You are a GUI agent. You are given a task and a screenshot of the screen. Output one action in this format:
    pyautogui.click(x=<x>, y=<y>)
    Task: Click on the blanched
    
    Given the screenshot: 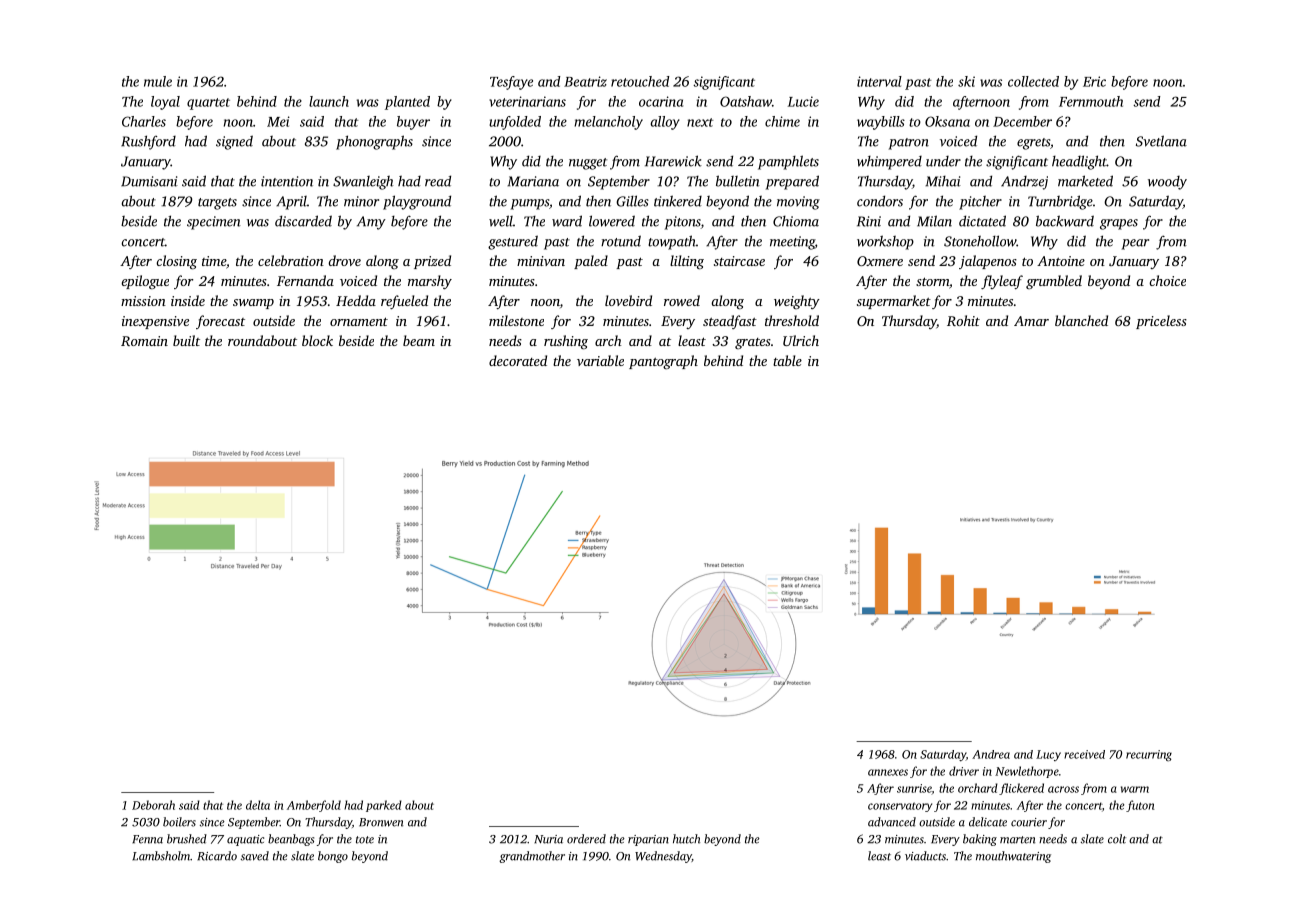 What is the action you would take?
    pyautogui.click(x=1081, y=320)
